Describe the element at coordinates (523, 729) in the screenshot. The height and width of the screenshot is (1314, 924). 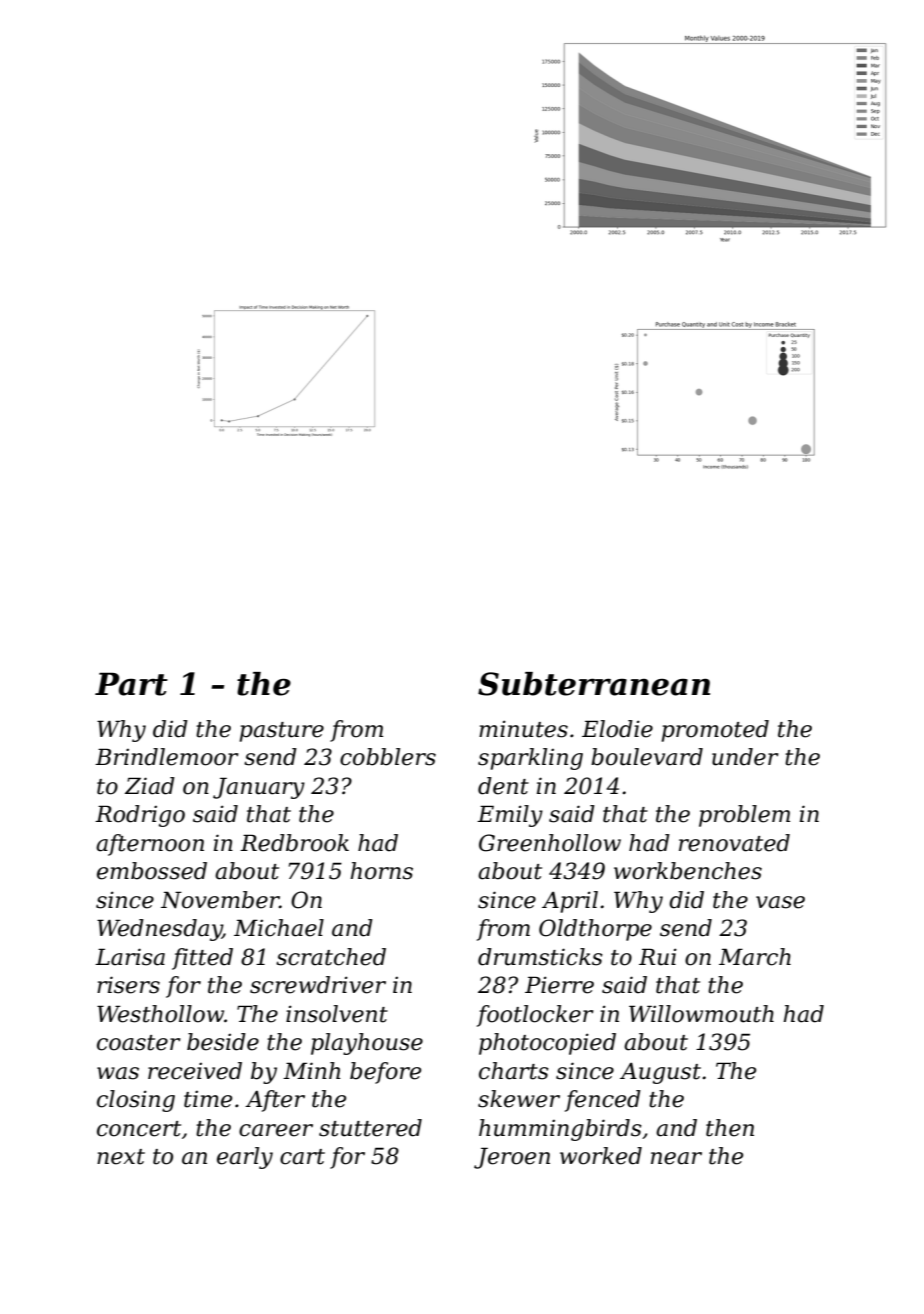
I see `minutes` at that location.
